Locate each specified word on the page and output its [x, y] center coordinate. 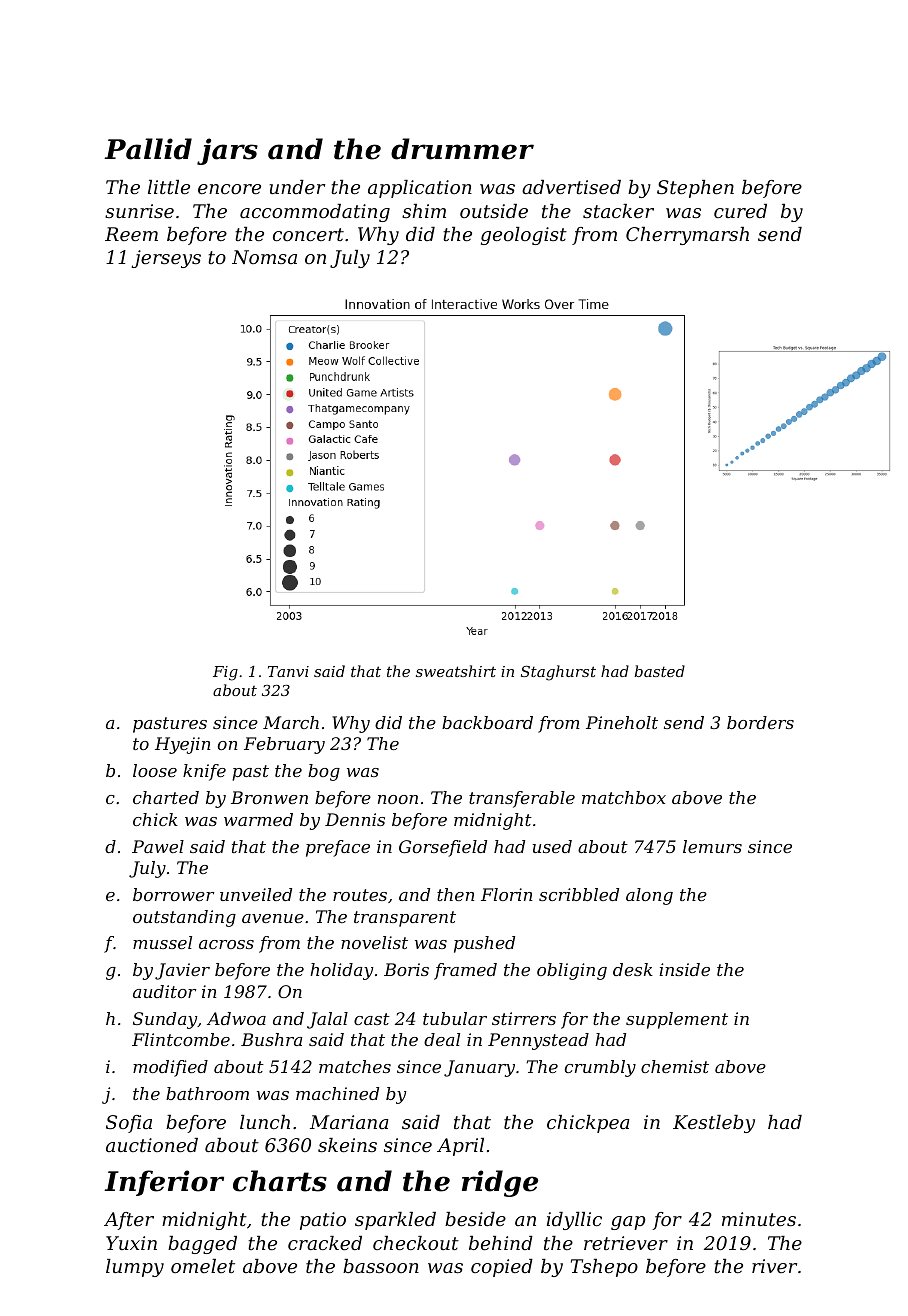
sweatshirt [456, 671]
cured [740, 211]
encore [229, 189]
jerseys [166, 259]
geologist [524, 236]
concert [308, 234]
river [774, 1266]
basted [659, 671]
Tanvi [288, 671]
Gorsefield [443, 848]
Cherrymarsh [687, 236]
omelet [203, 1266]
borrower [173, 894]
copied [502, 1268]
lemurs [712, 846]
